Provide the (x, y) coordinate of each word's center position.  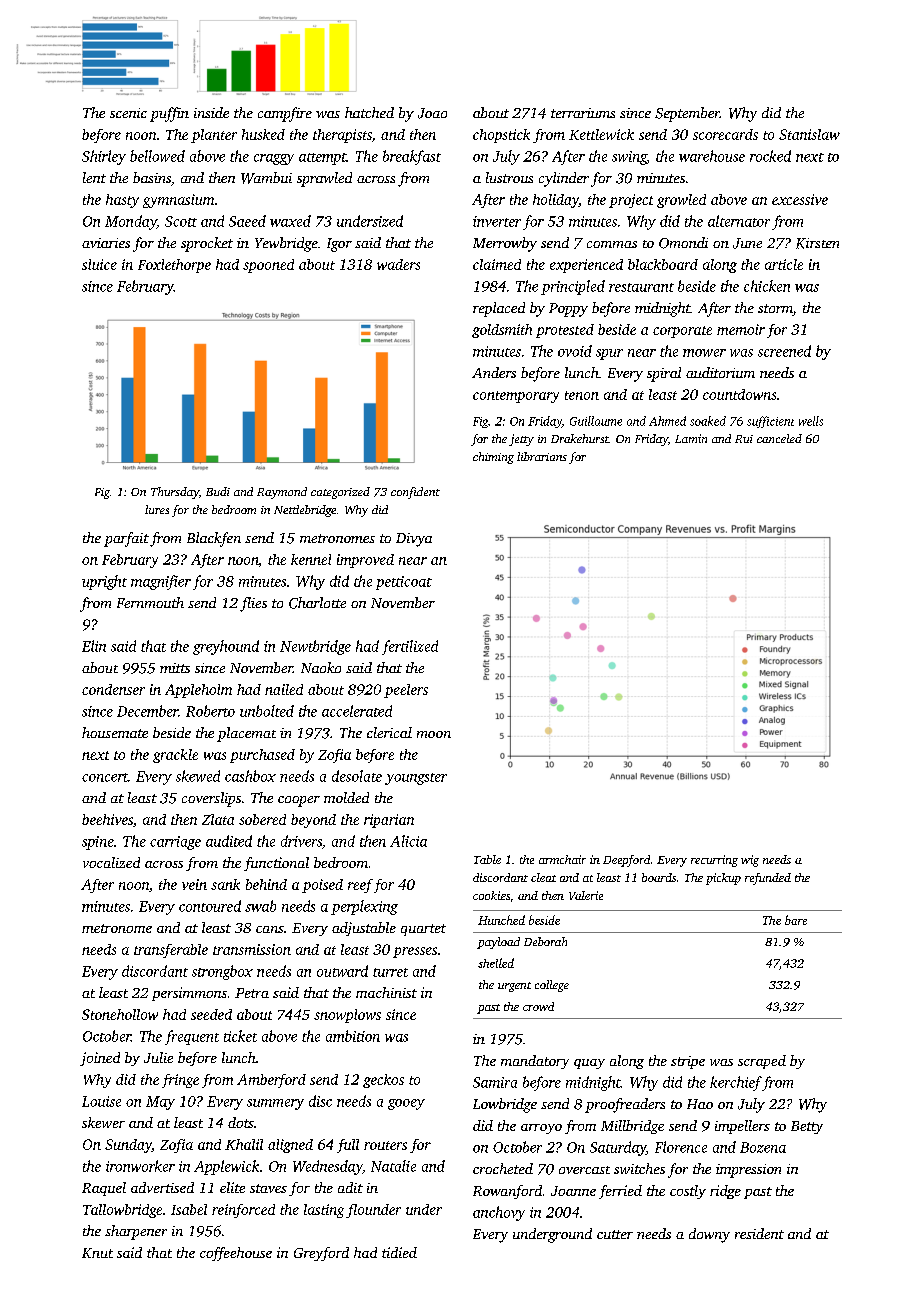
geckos (383, 1081)
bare (796, 920)
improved (365, 561)
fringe (180, 1081)
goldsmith (502, 331)
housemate (115, 732)
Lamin (691, 438)
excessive (800, 199)
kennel (311, 559)
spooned (268, 266)
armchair (562, 859)
